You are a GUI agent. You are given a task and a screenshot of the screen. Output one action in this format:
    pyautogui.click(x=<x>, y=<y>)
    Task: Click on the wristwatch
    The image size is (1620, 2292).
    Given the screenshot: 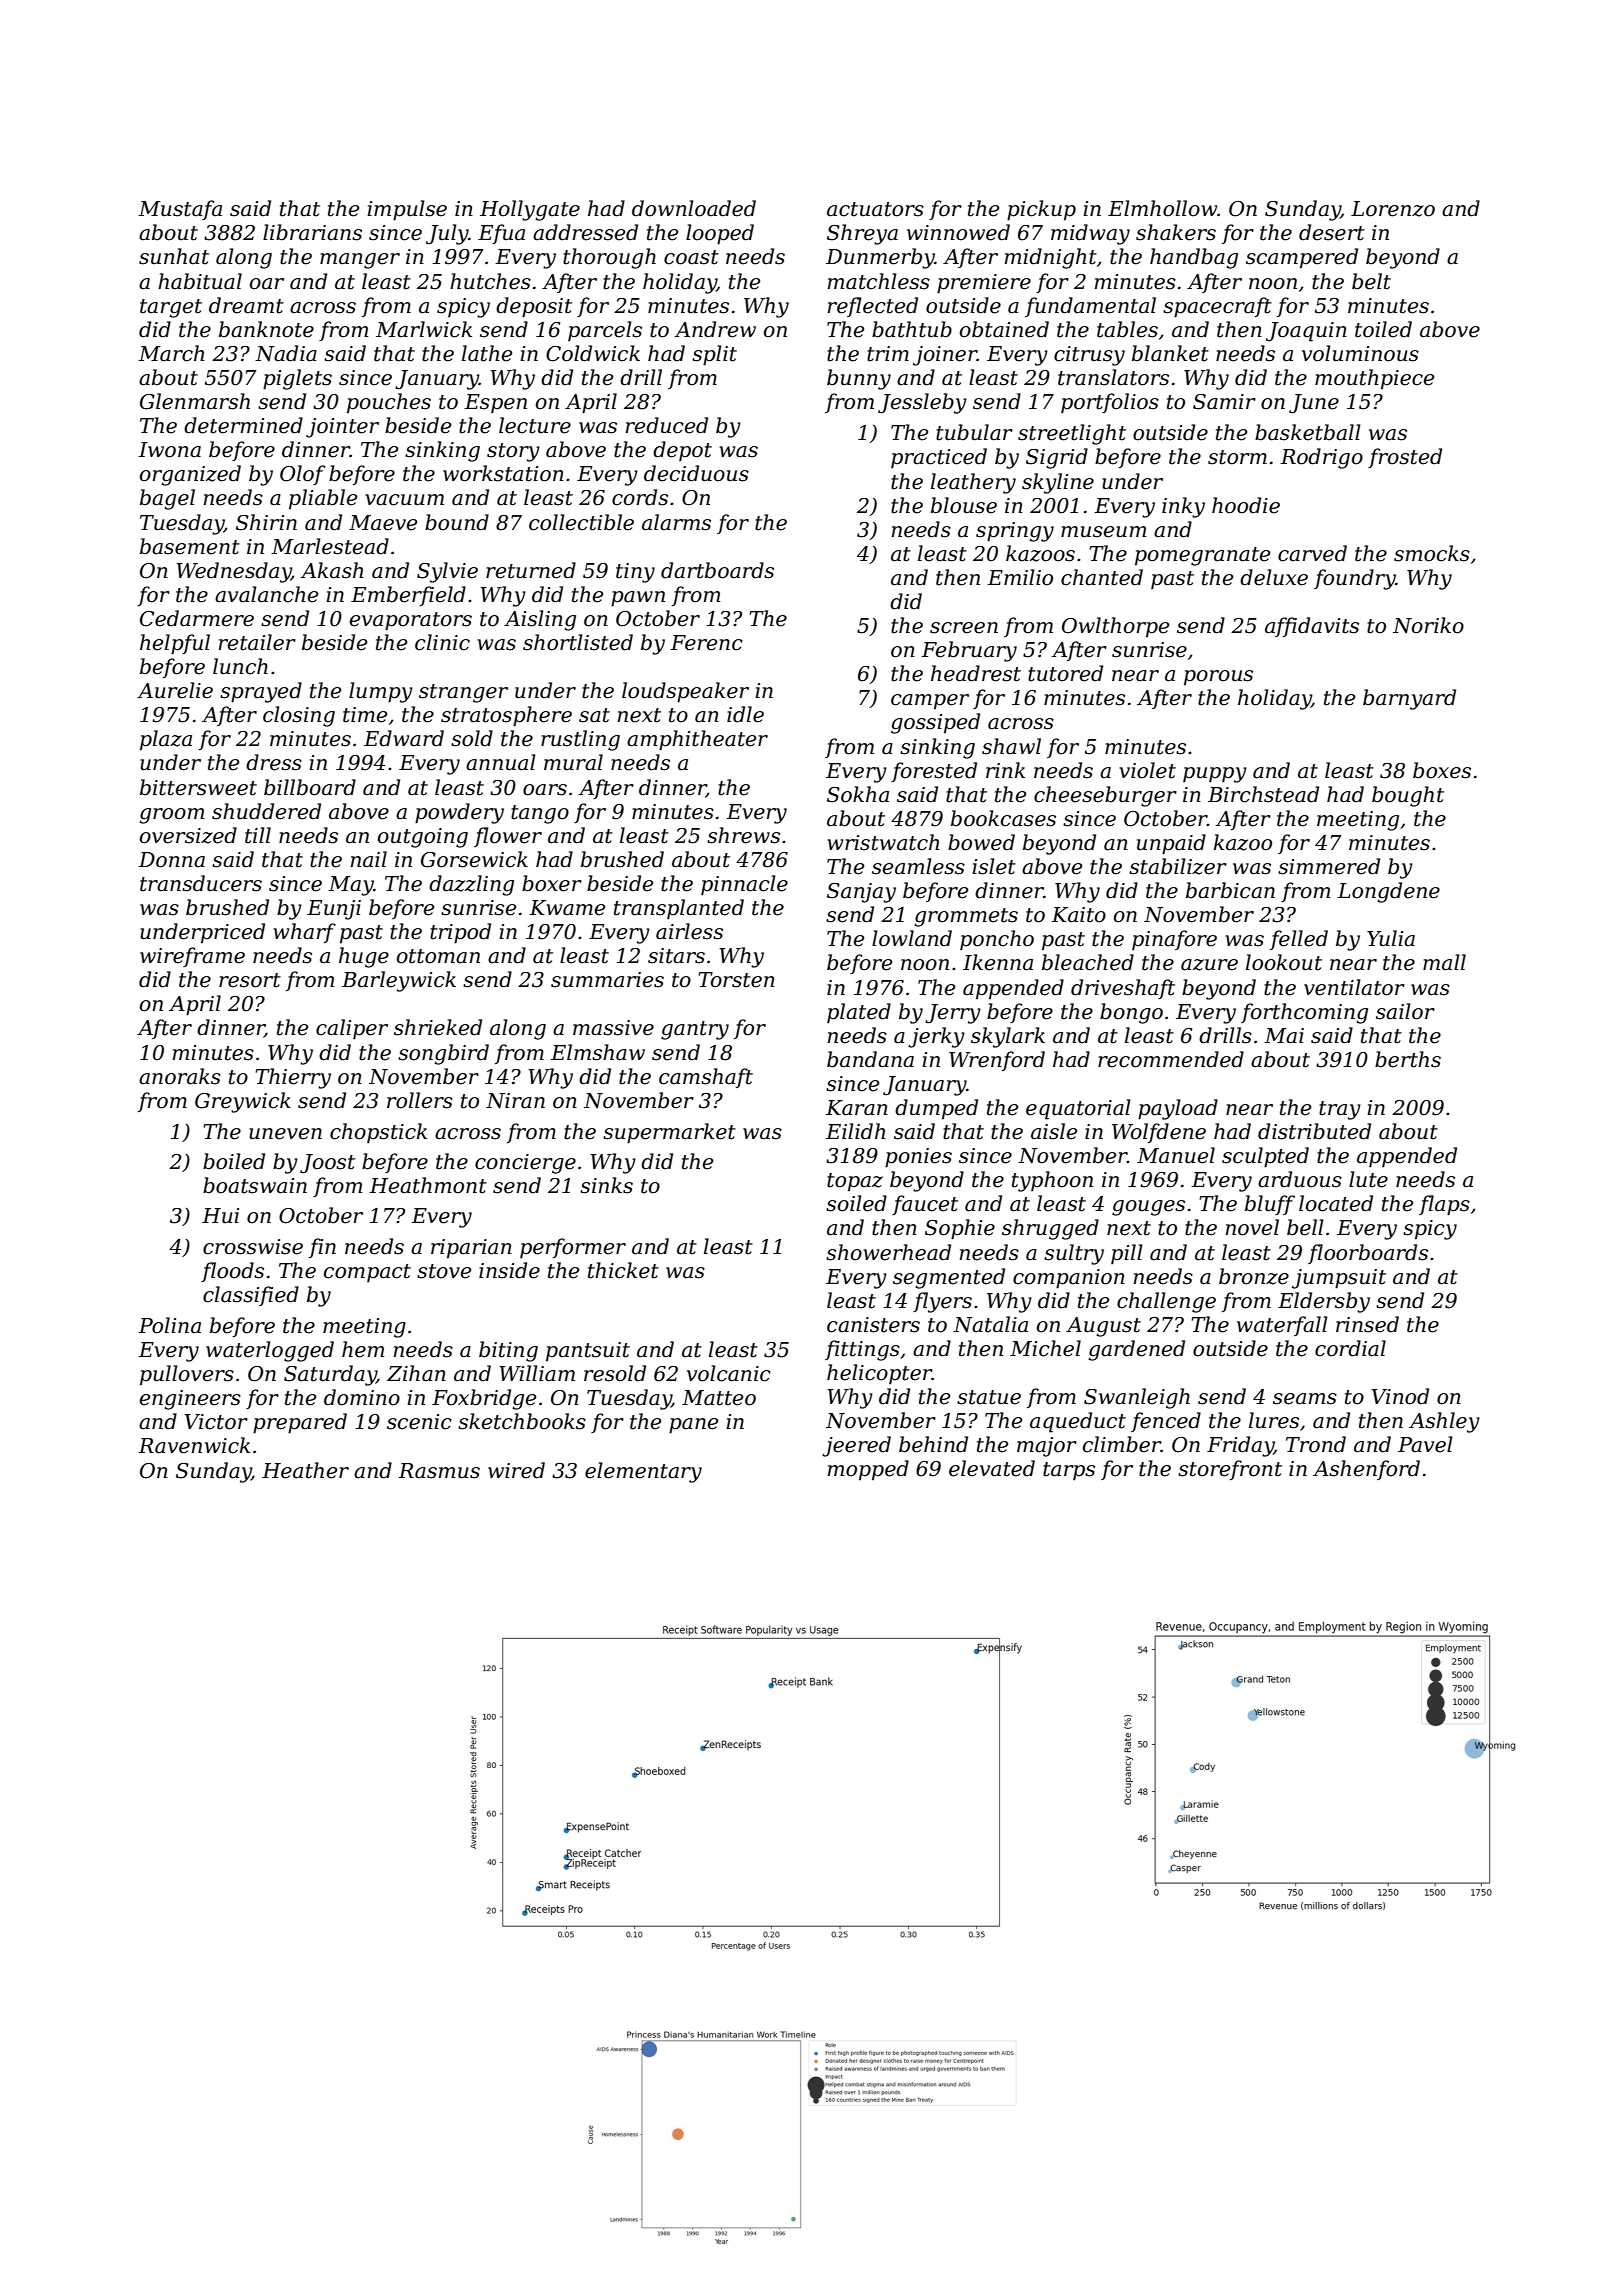 What is the action you would take?
    pyautogui.click(x=883, y=842)
